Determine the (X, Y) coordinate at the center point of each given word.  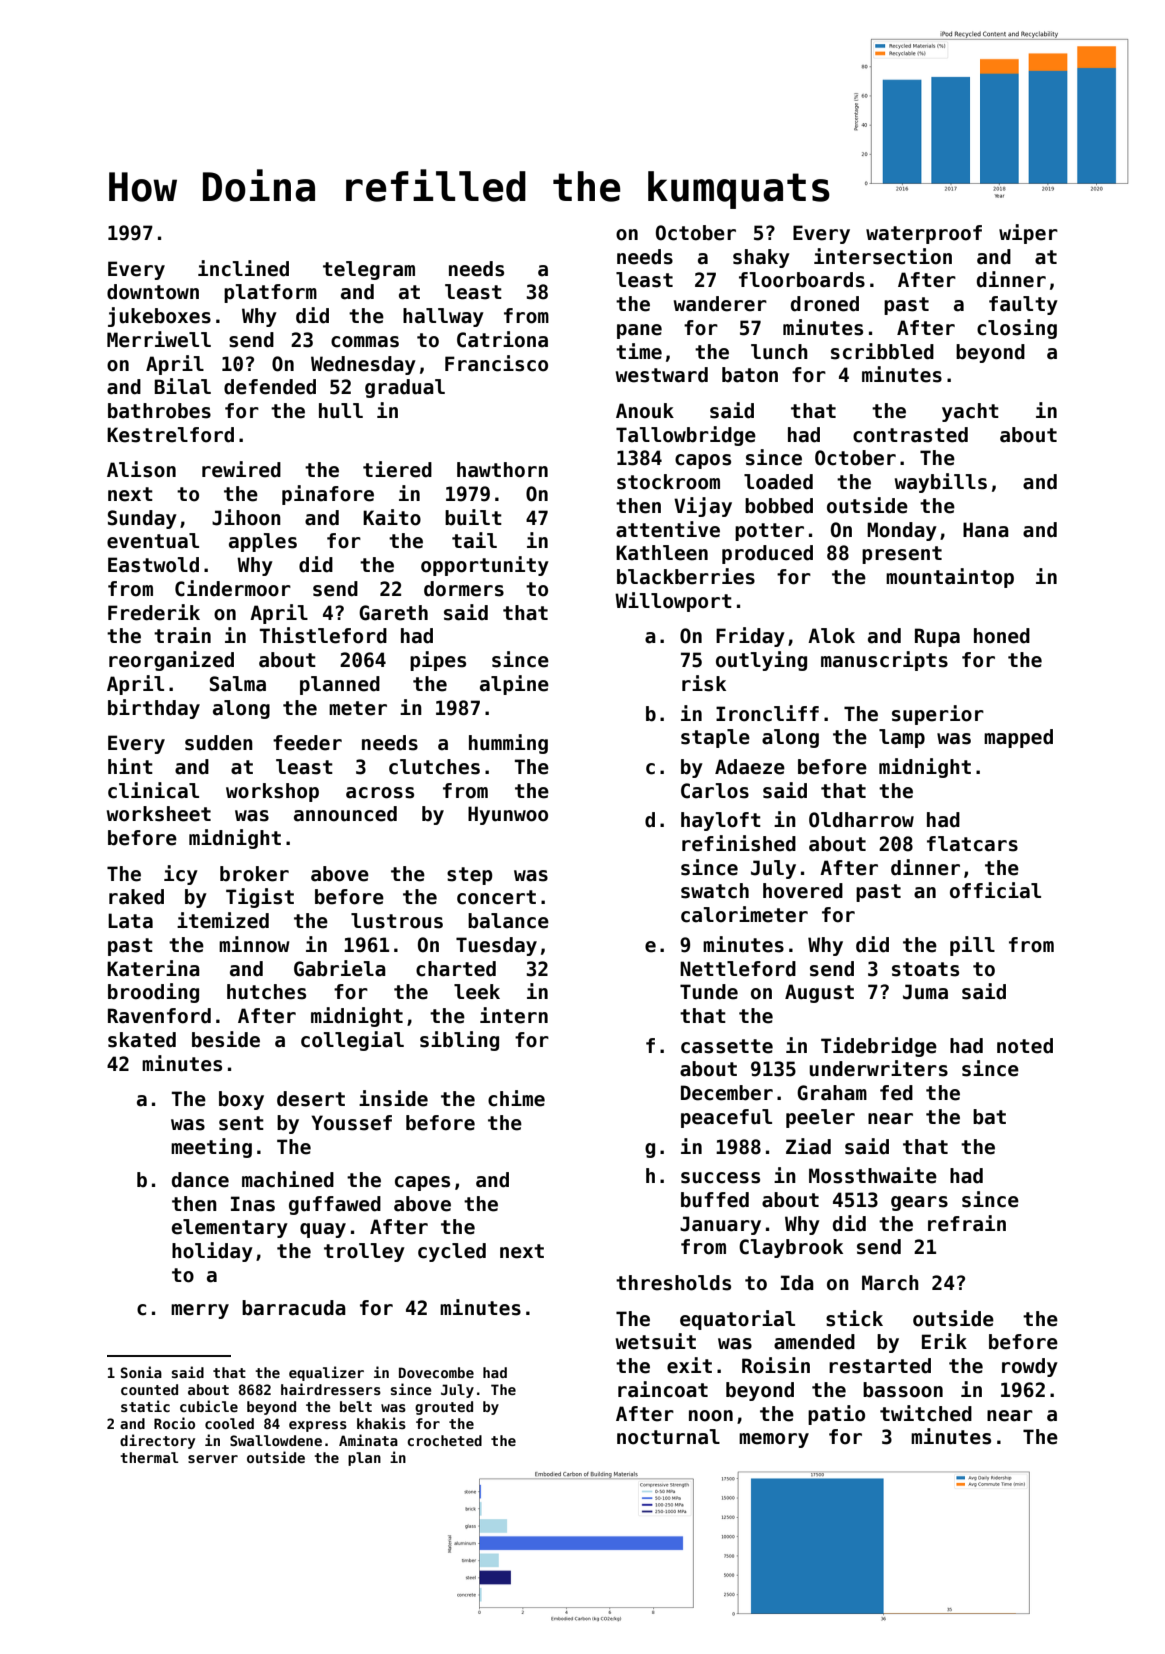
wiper (1028, 234)
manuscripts (884, 661)
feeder (307, 743)
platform (270, 293)
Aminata (368, 1440)
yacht (970, 412)
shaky (761, 258)
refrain (967, 1223)
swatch (715, 891)
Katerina (153, 968)
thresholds (673, 1283)
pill (972, 946)
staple (715, 738)
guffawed (335, 1205)
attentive (668, 529)
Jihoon (246, 517)
